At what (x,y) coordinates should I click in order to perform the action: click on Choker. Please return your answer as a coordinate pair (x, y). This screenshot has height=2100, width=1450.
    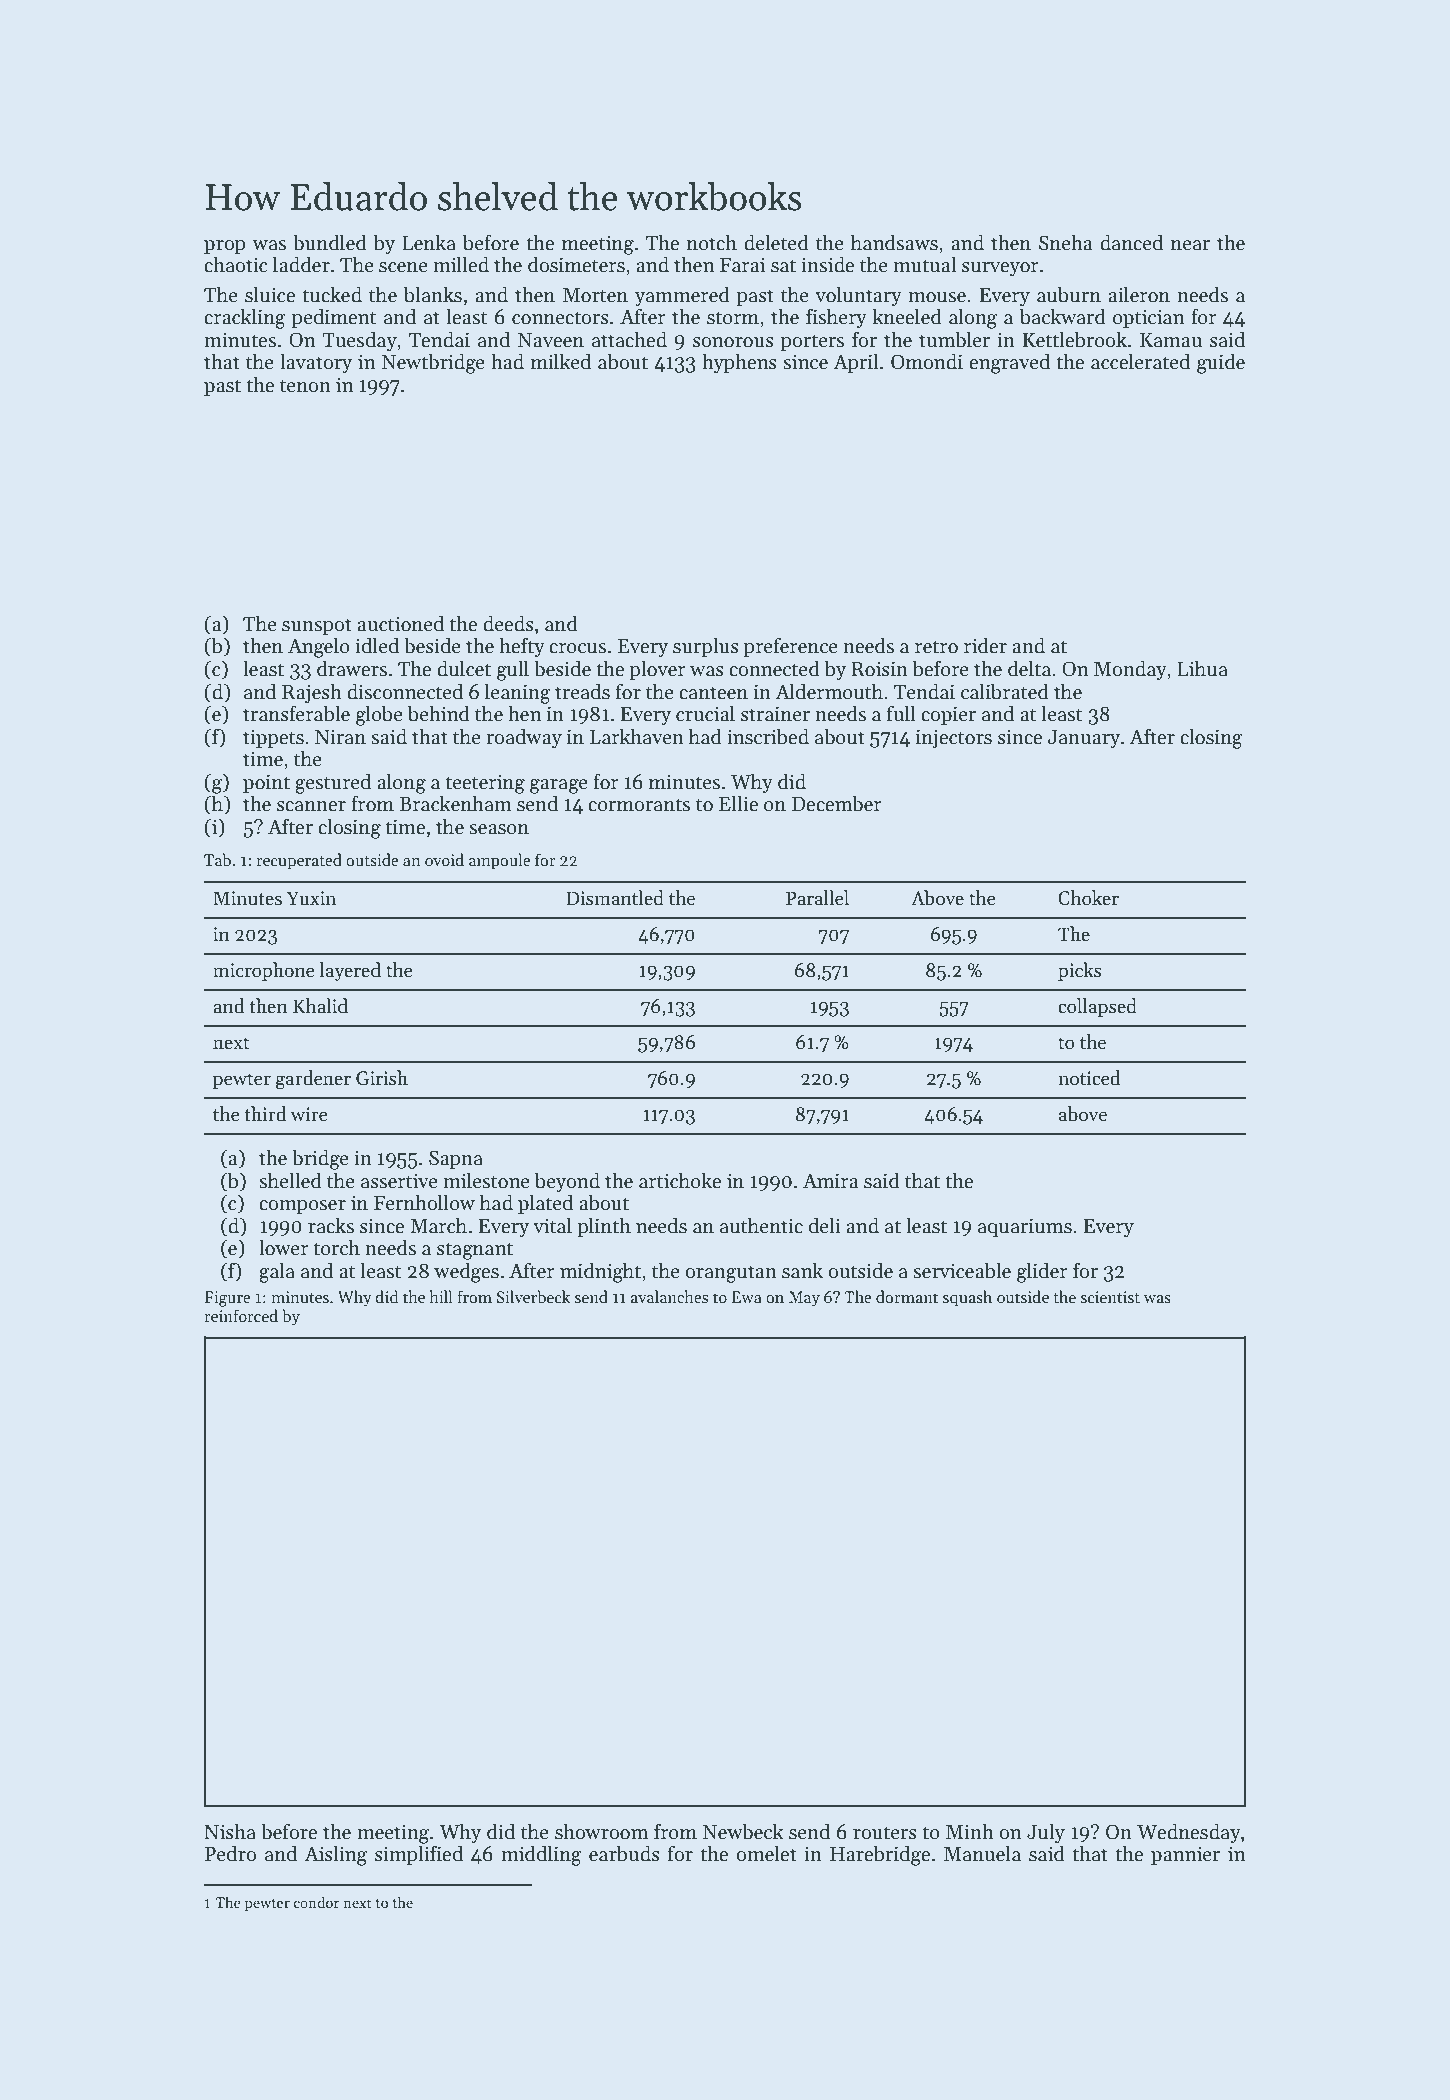
    Looking at the image, I should click on (1088, 898).
